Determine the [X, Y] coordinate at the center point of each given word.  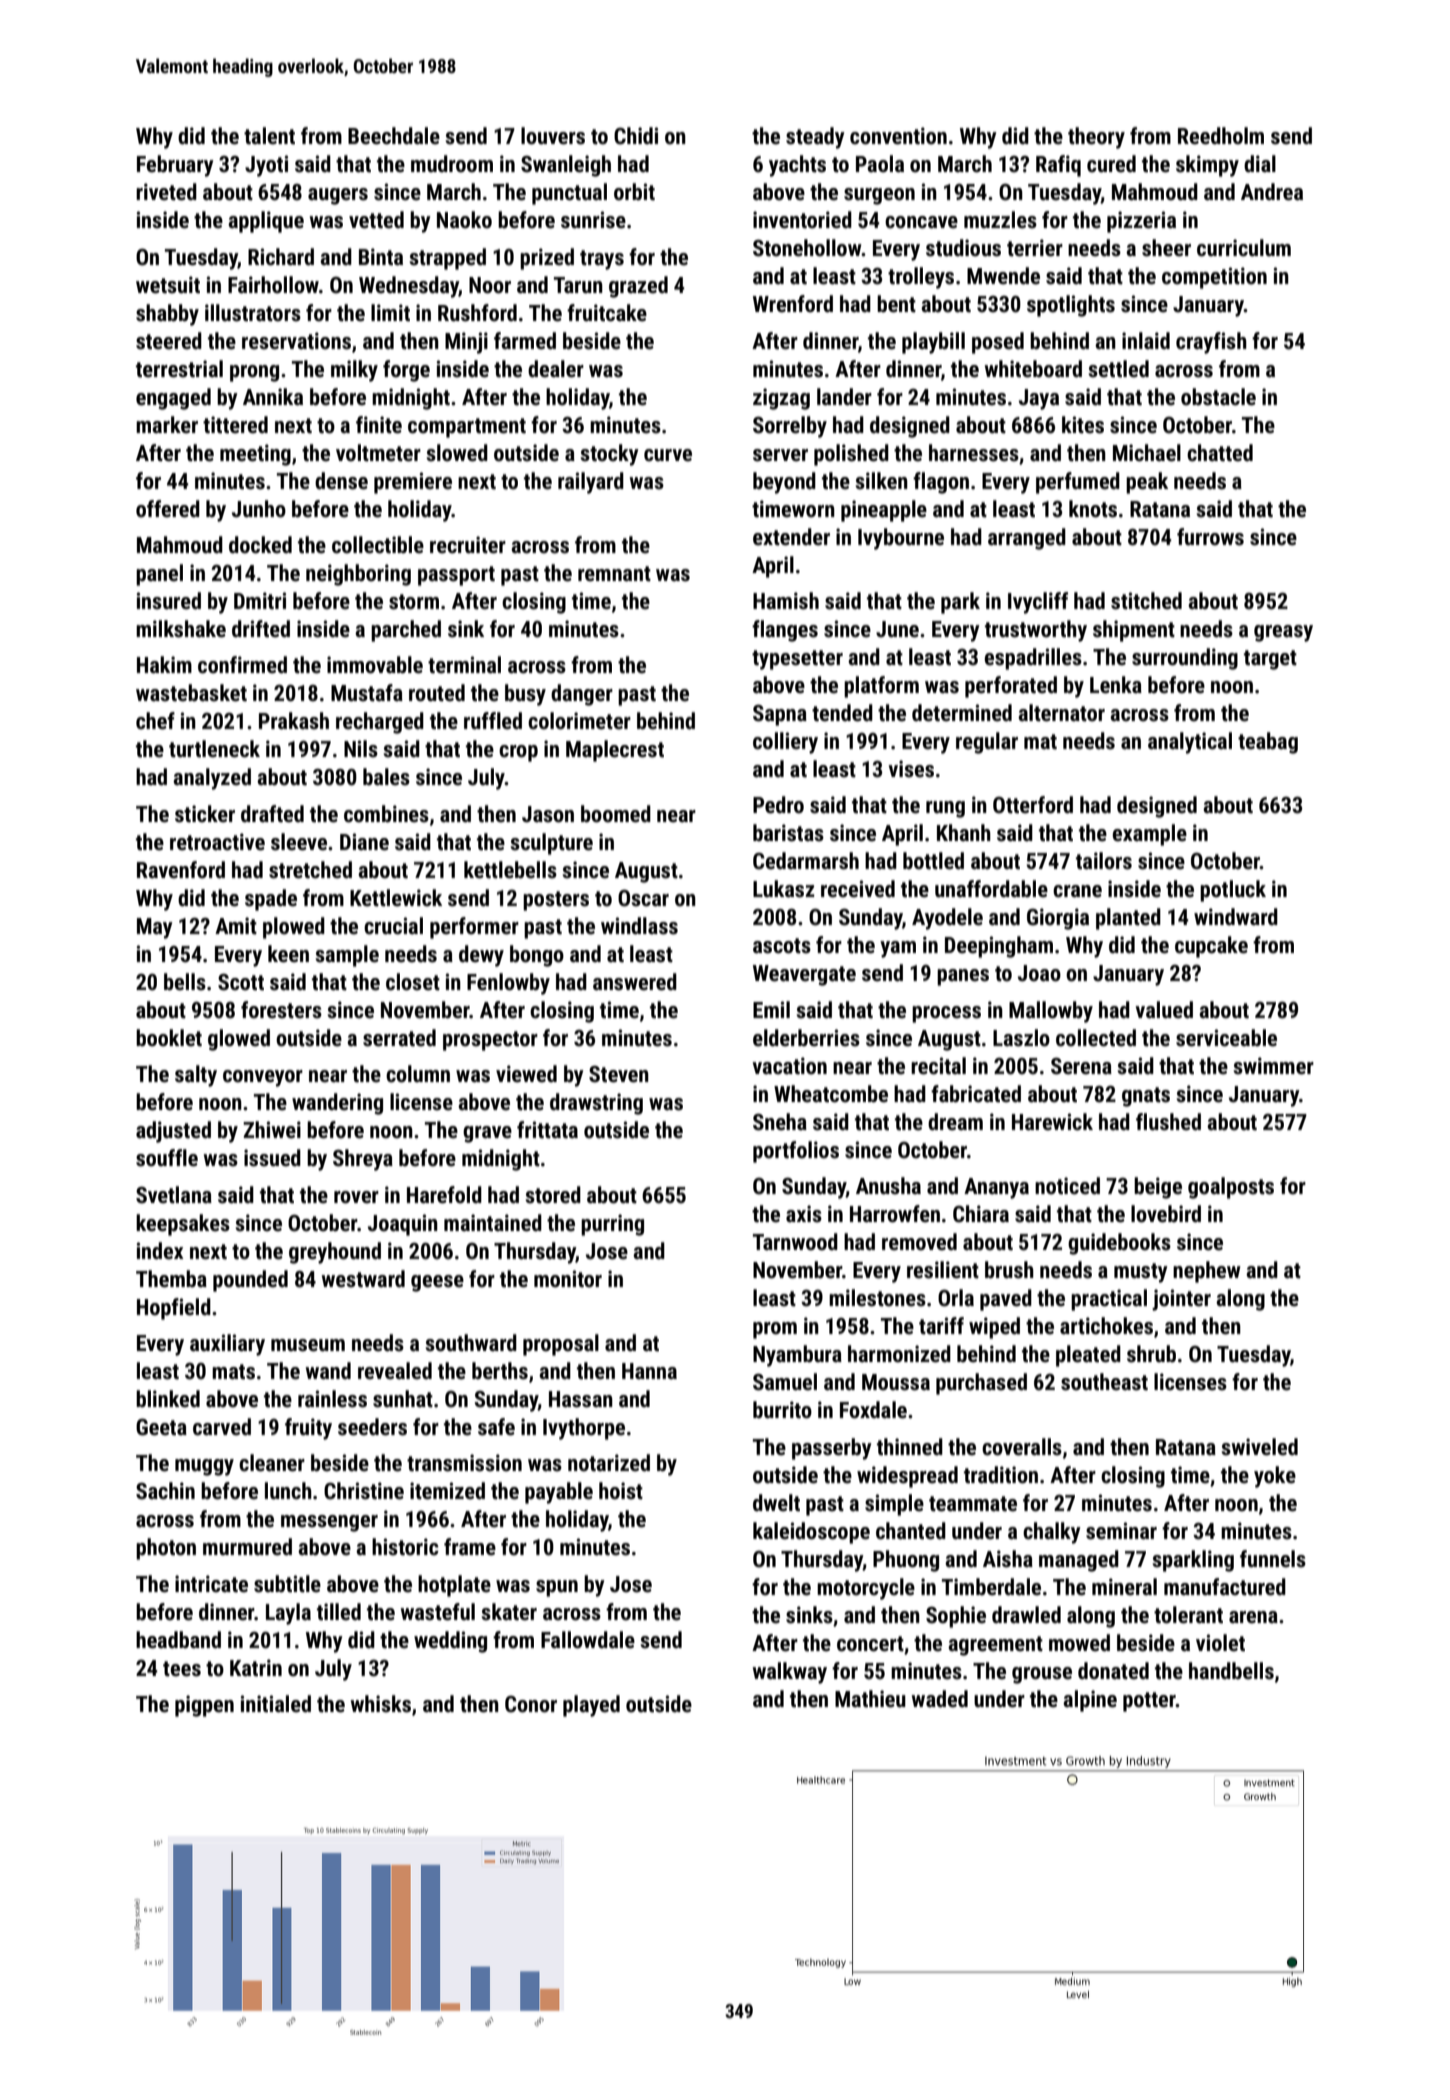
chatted [1220, 453]
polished [851, 455]
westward [363, 1279]
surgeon [879, 196]
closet [413, 982]
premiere [413, 483]
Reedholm [1221, 136]
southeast [1104, 1382]
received [858, 889]
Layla [288, 1614]
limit [390, 313]
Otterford [1033, 805]
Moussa [896, 1382]
